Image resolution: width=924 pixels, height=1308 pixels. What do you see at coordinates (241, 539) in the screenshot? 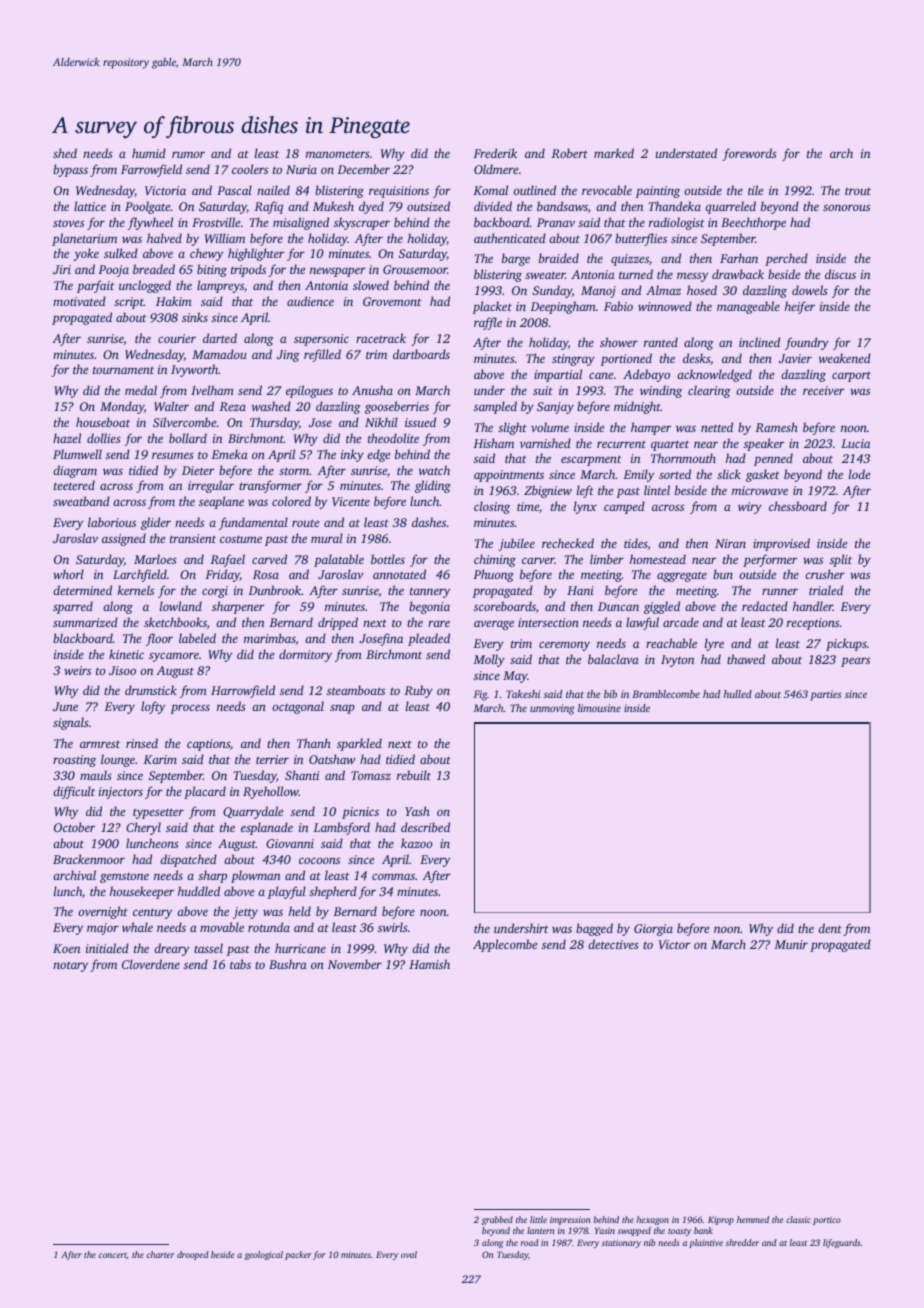
I see `costume` at bounding box center [241, 539].
